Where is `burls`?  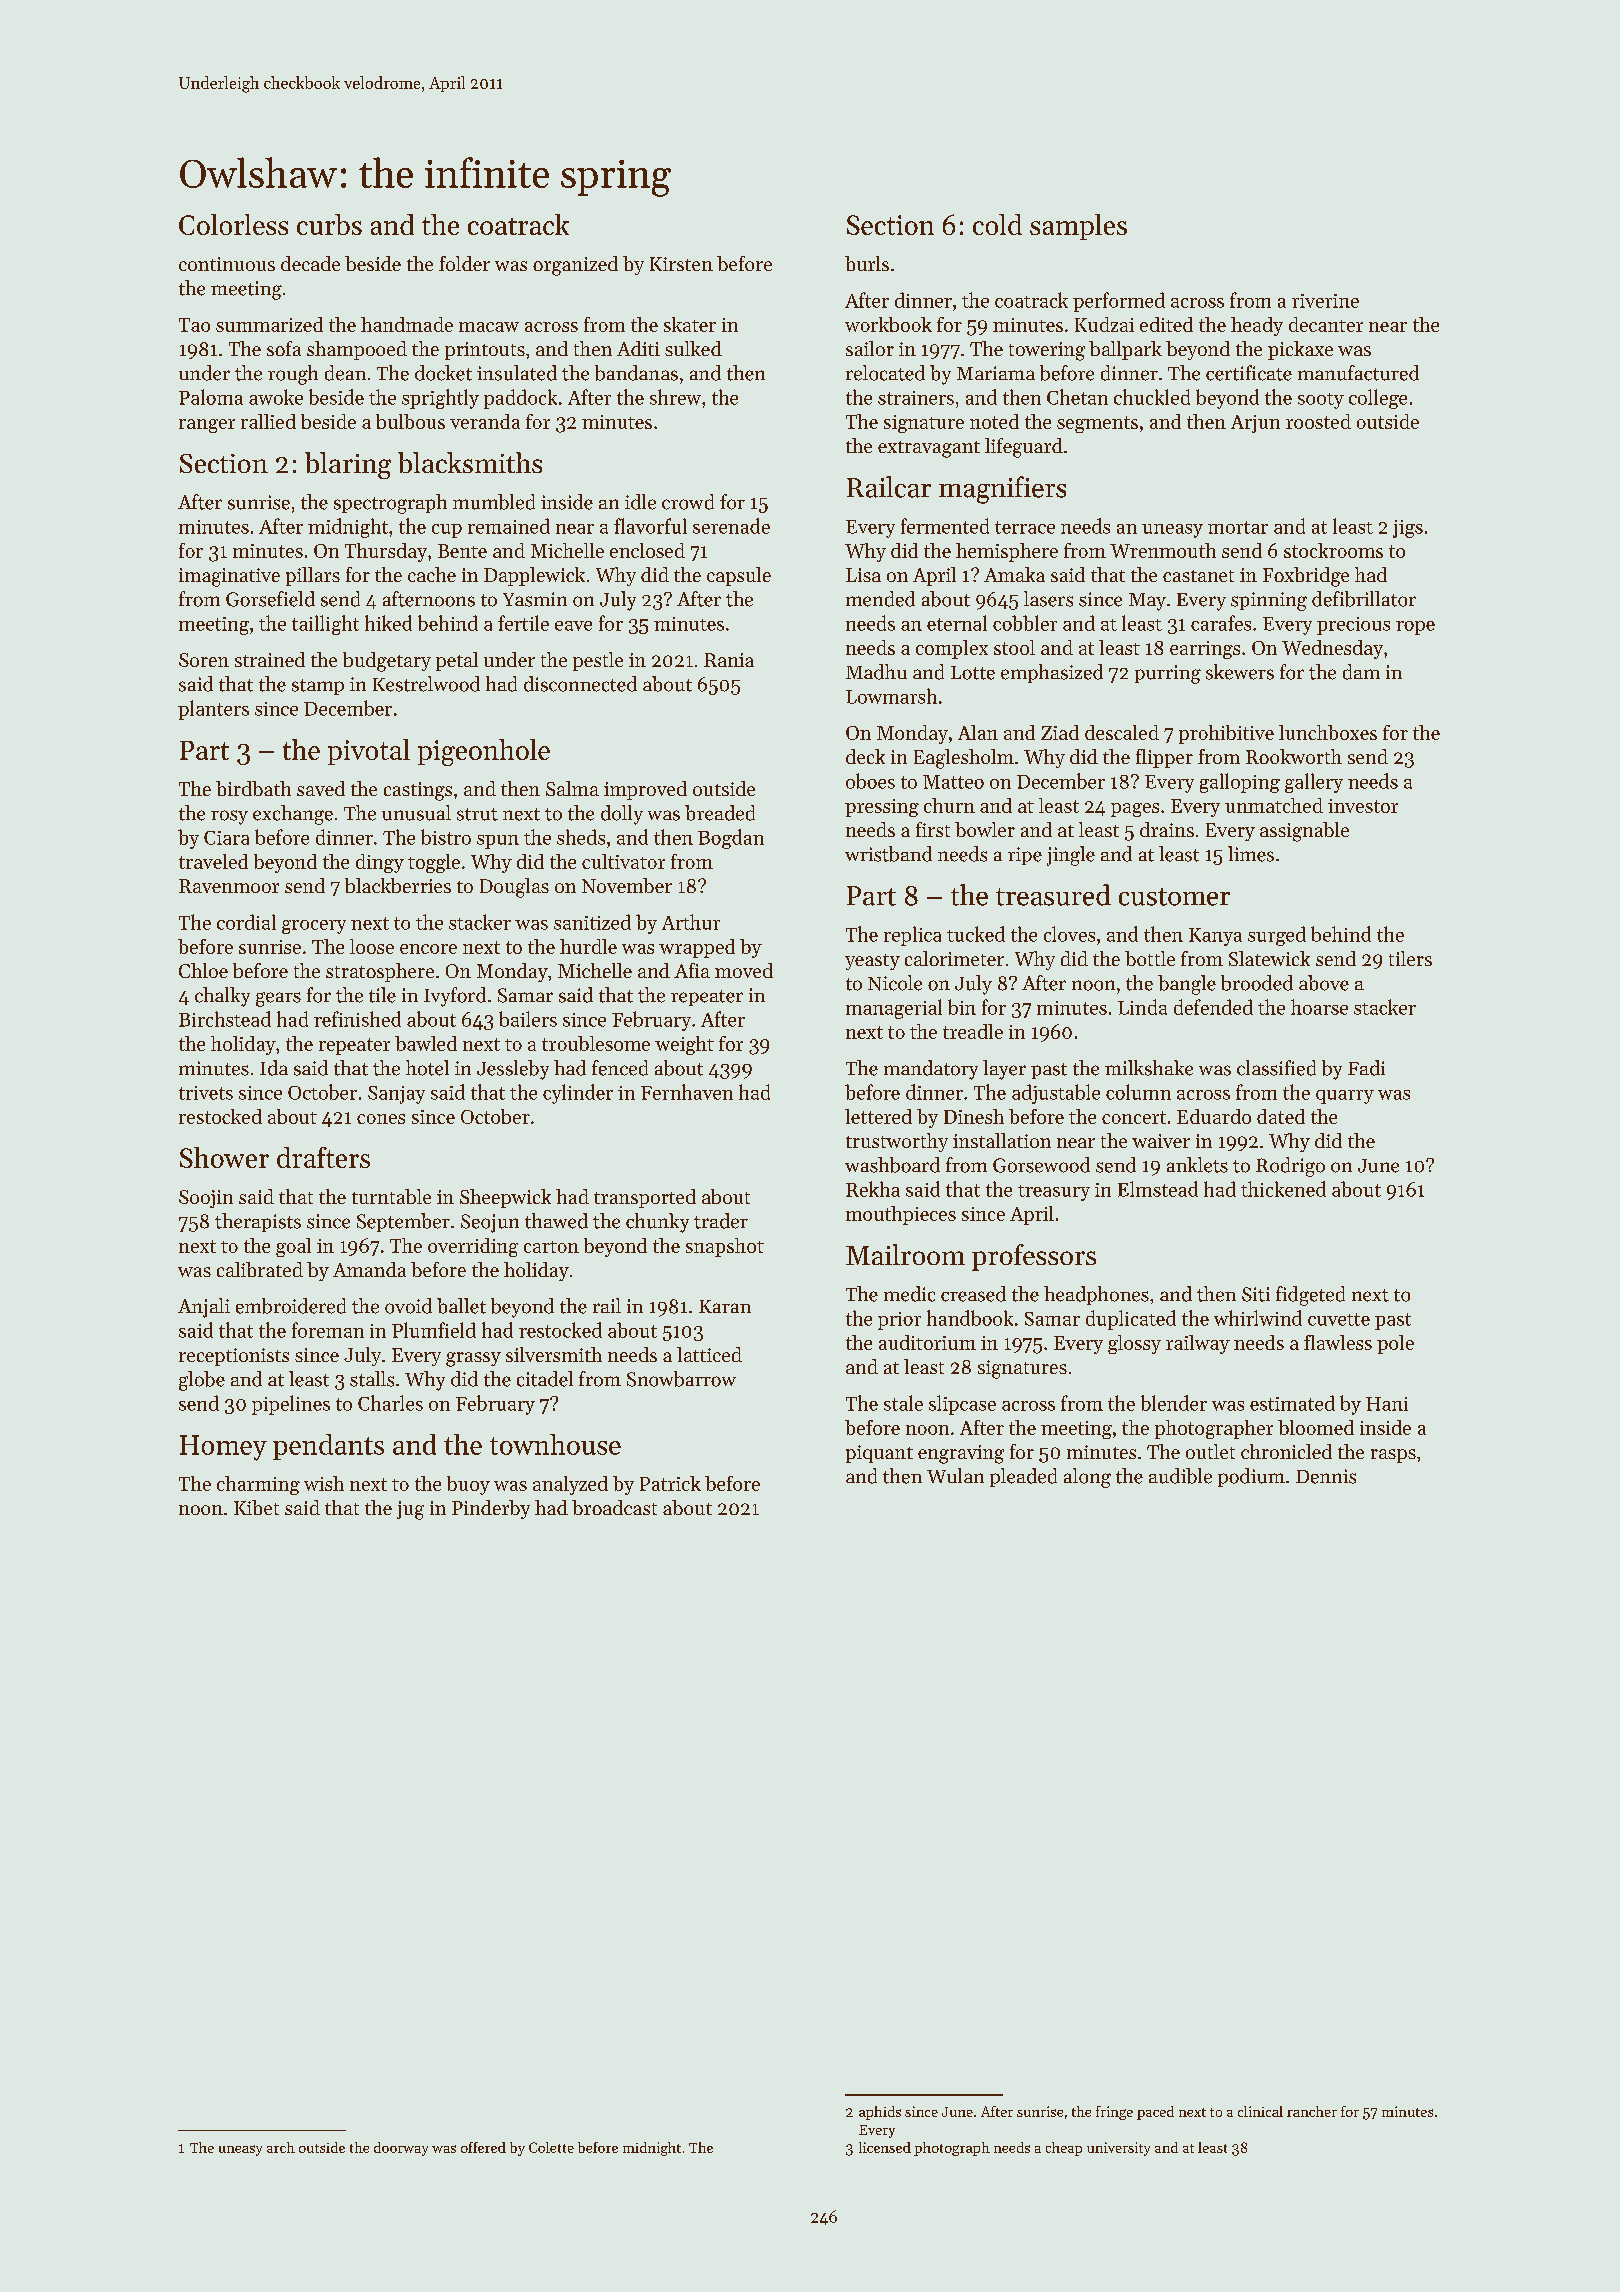 burls is located at coordinates (867, 263).
